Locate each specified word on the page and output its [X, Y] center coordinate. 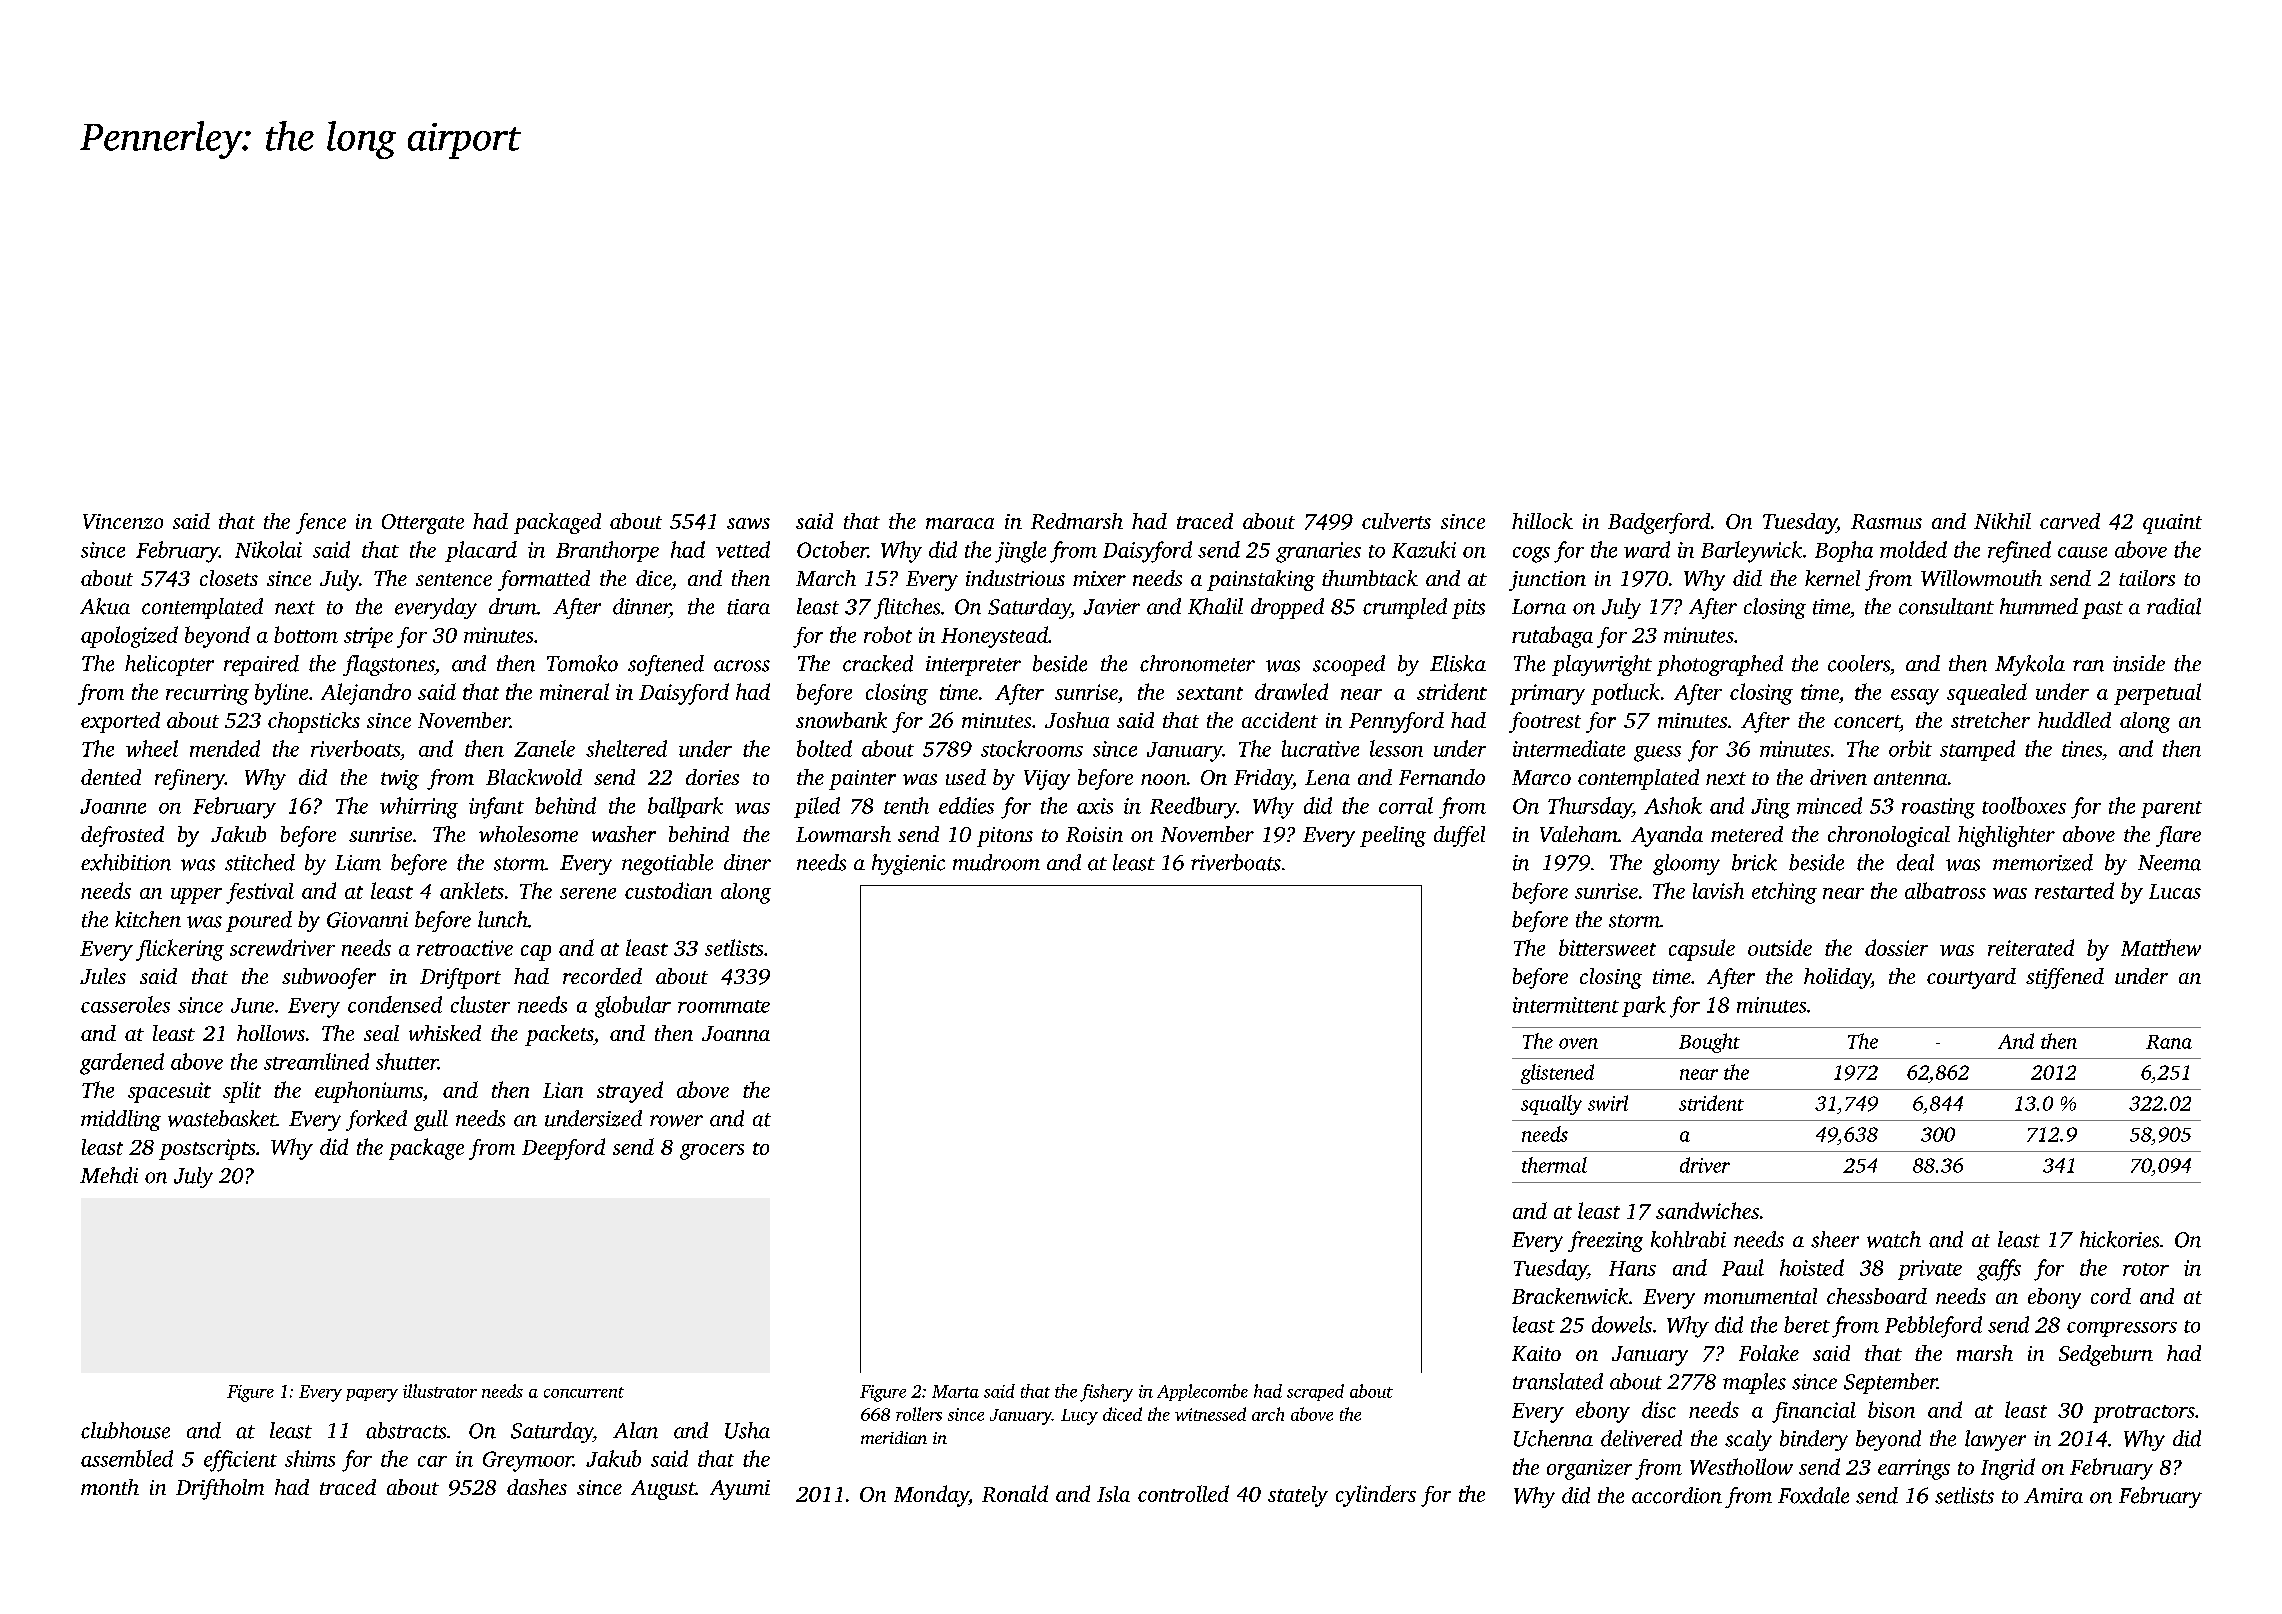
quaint [2172, 524]
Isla [1113, 1494]
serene [588, 893]
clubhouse [125, 1430]
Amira [2053, 1496]
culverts [1396, 521]
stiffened [2065, 978]
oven [1578, 1043]
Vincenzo [123, 521]
